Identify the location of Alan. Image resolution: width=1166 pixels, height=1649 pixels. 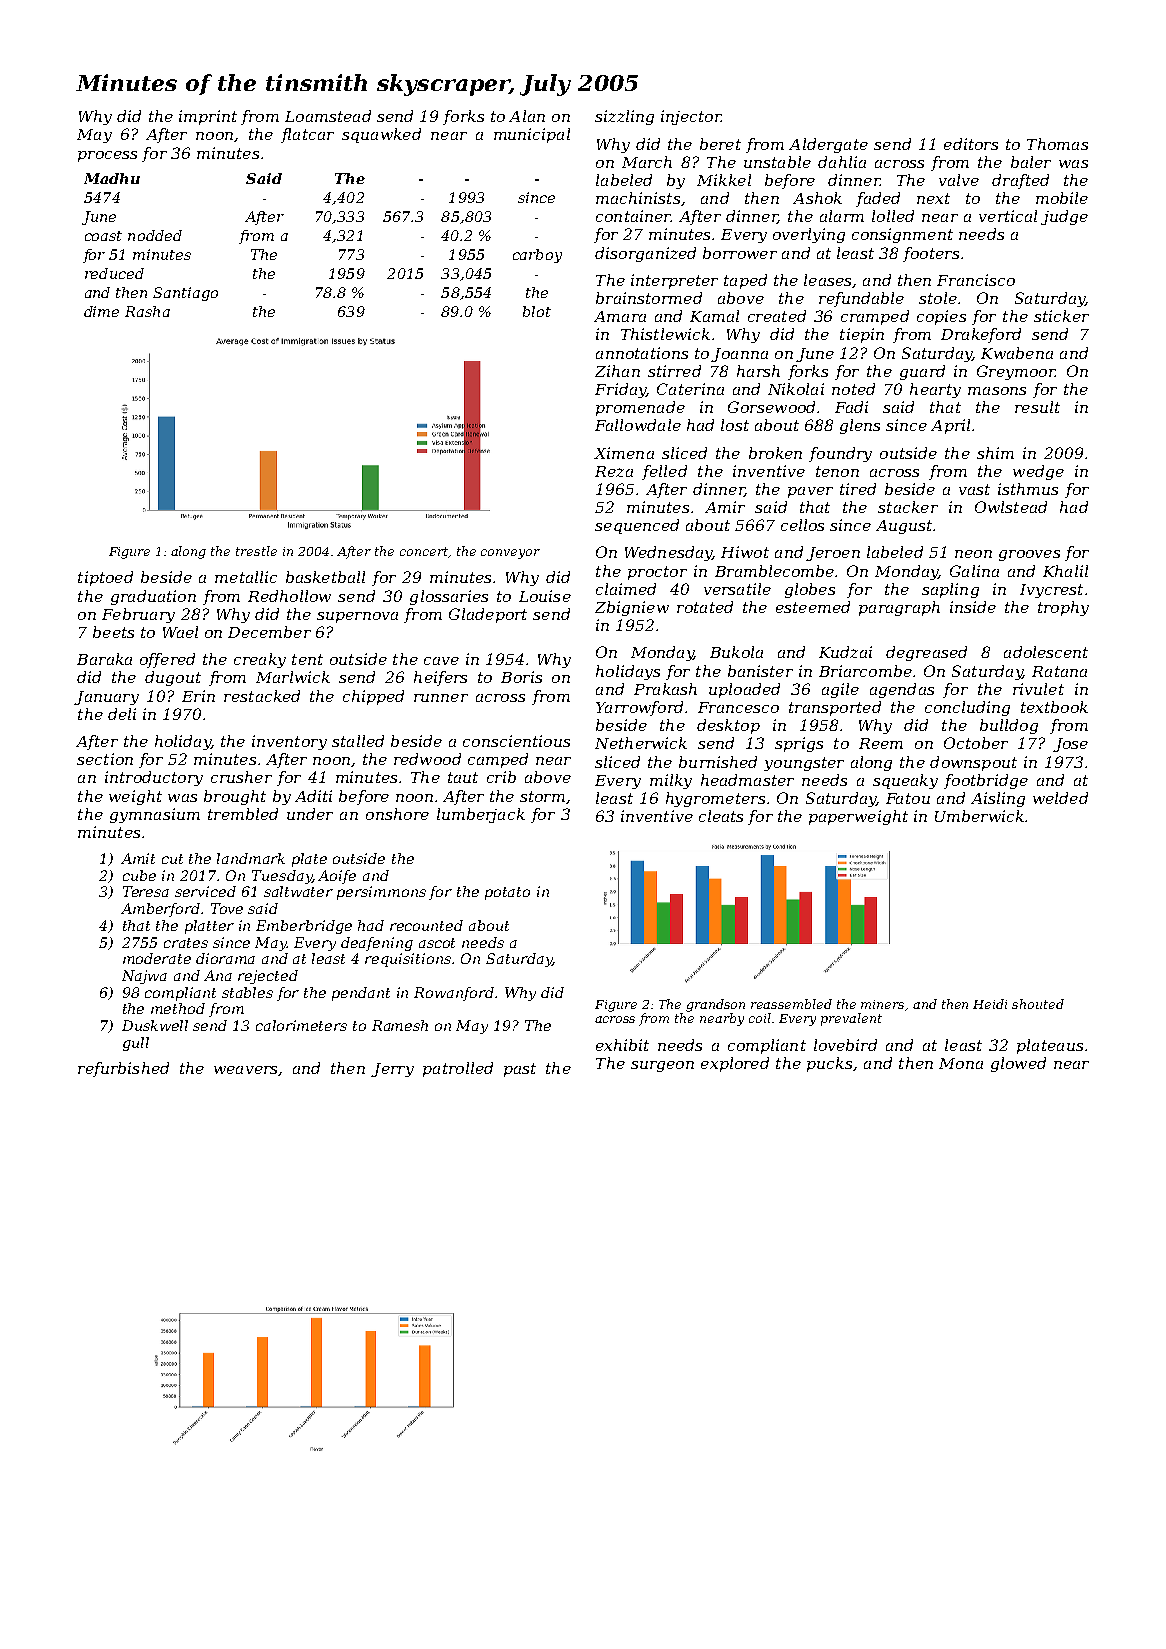
(527, 116).
